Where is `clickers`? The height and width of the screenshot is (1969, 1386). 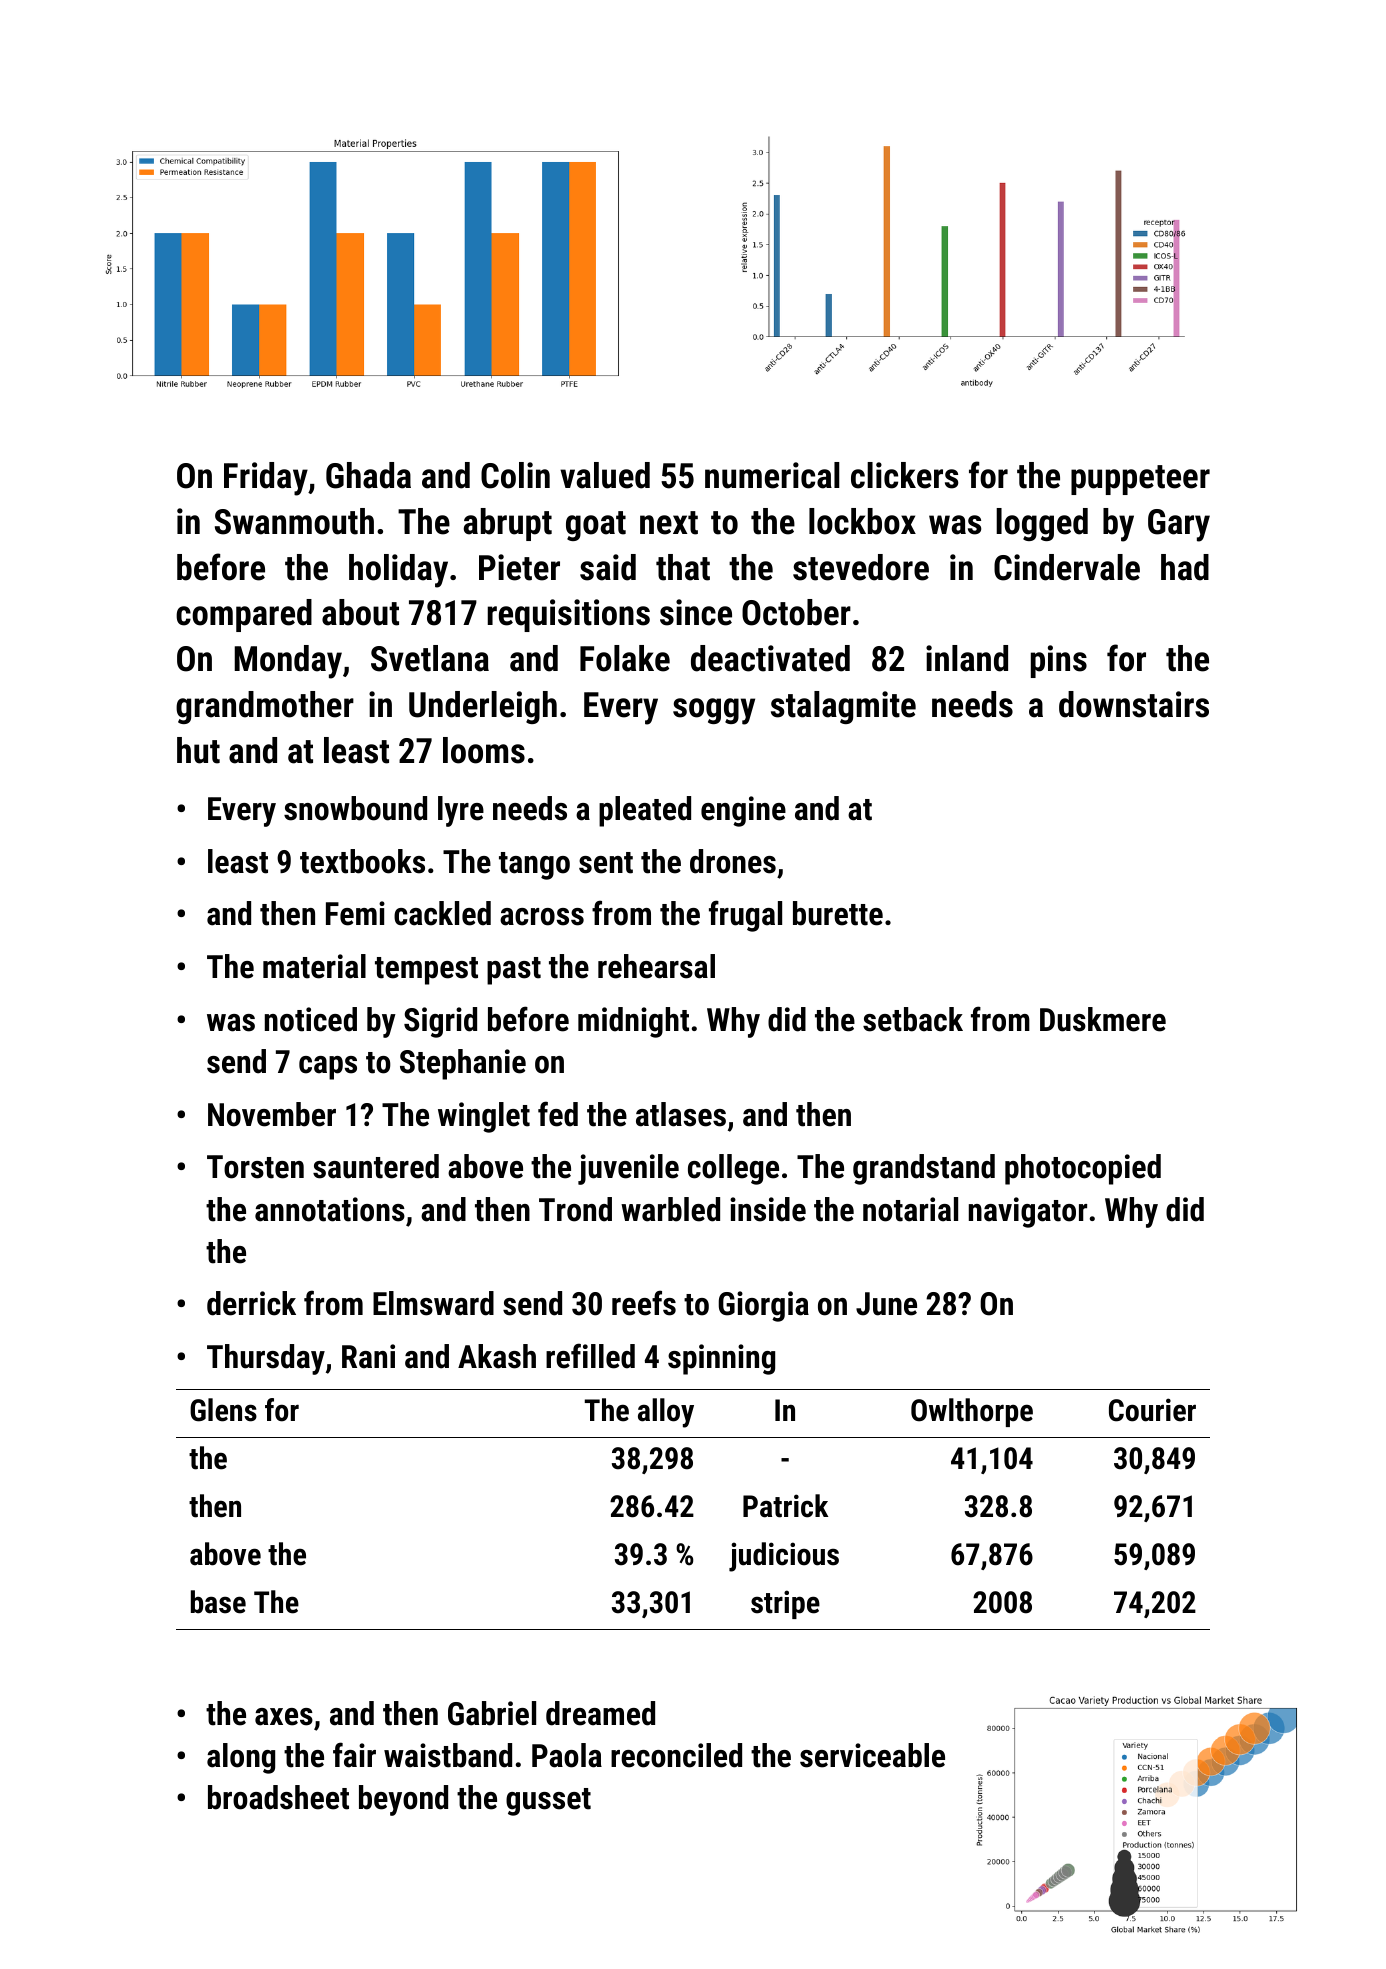 clickers is located at coordinates (904, 475).
